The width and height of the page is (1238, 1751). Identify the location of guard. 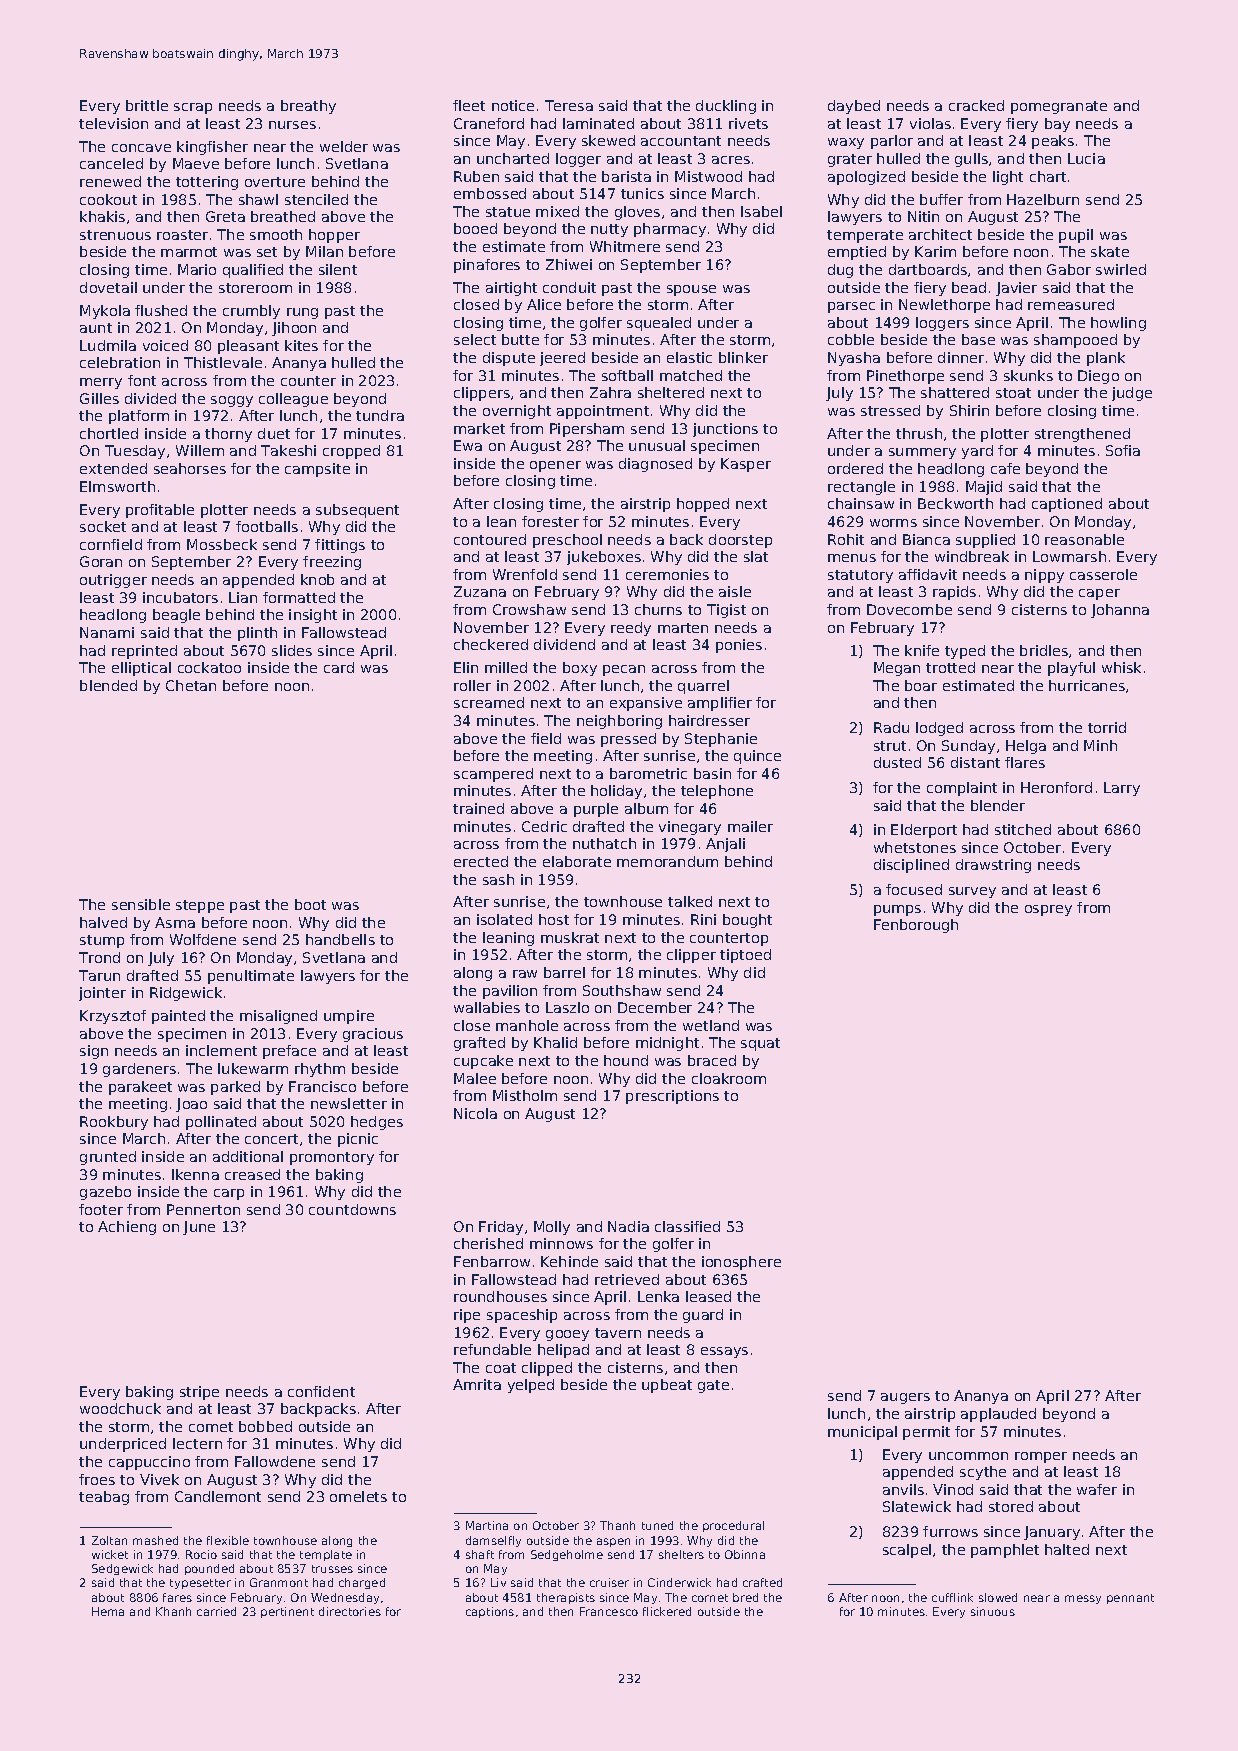
(703, 1316).
